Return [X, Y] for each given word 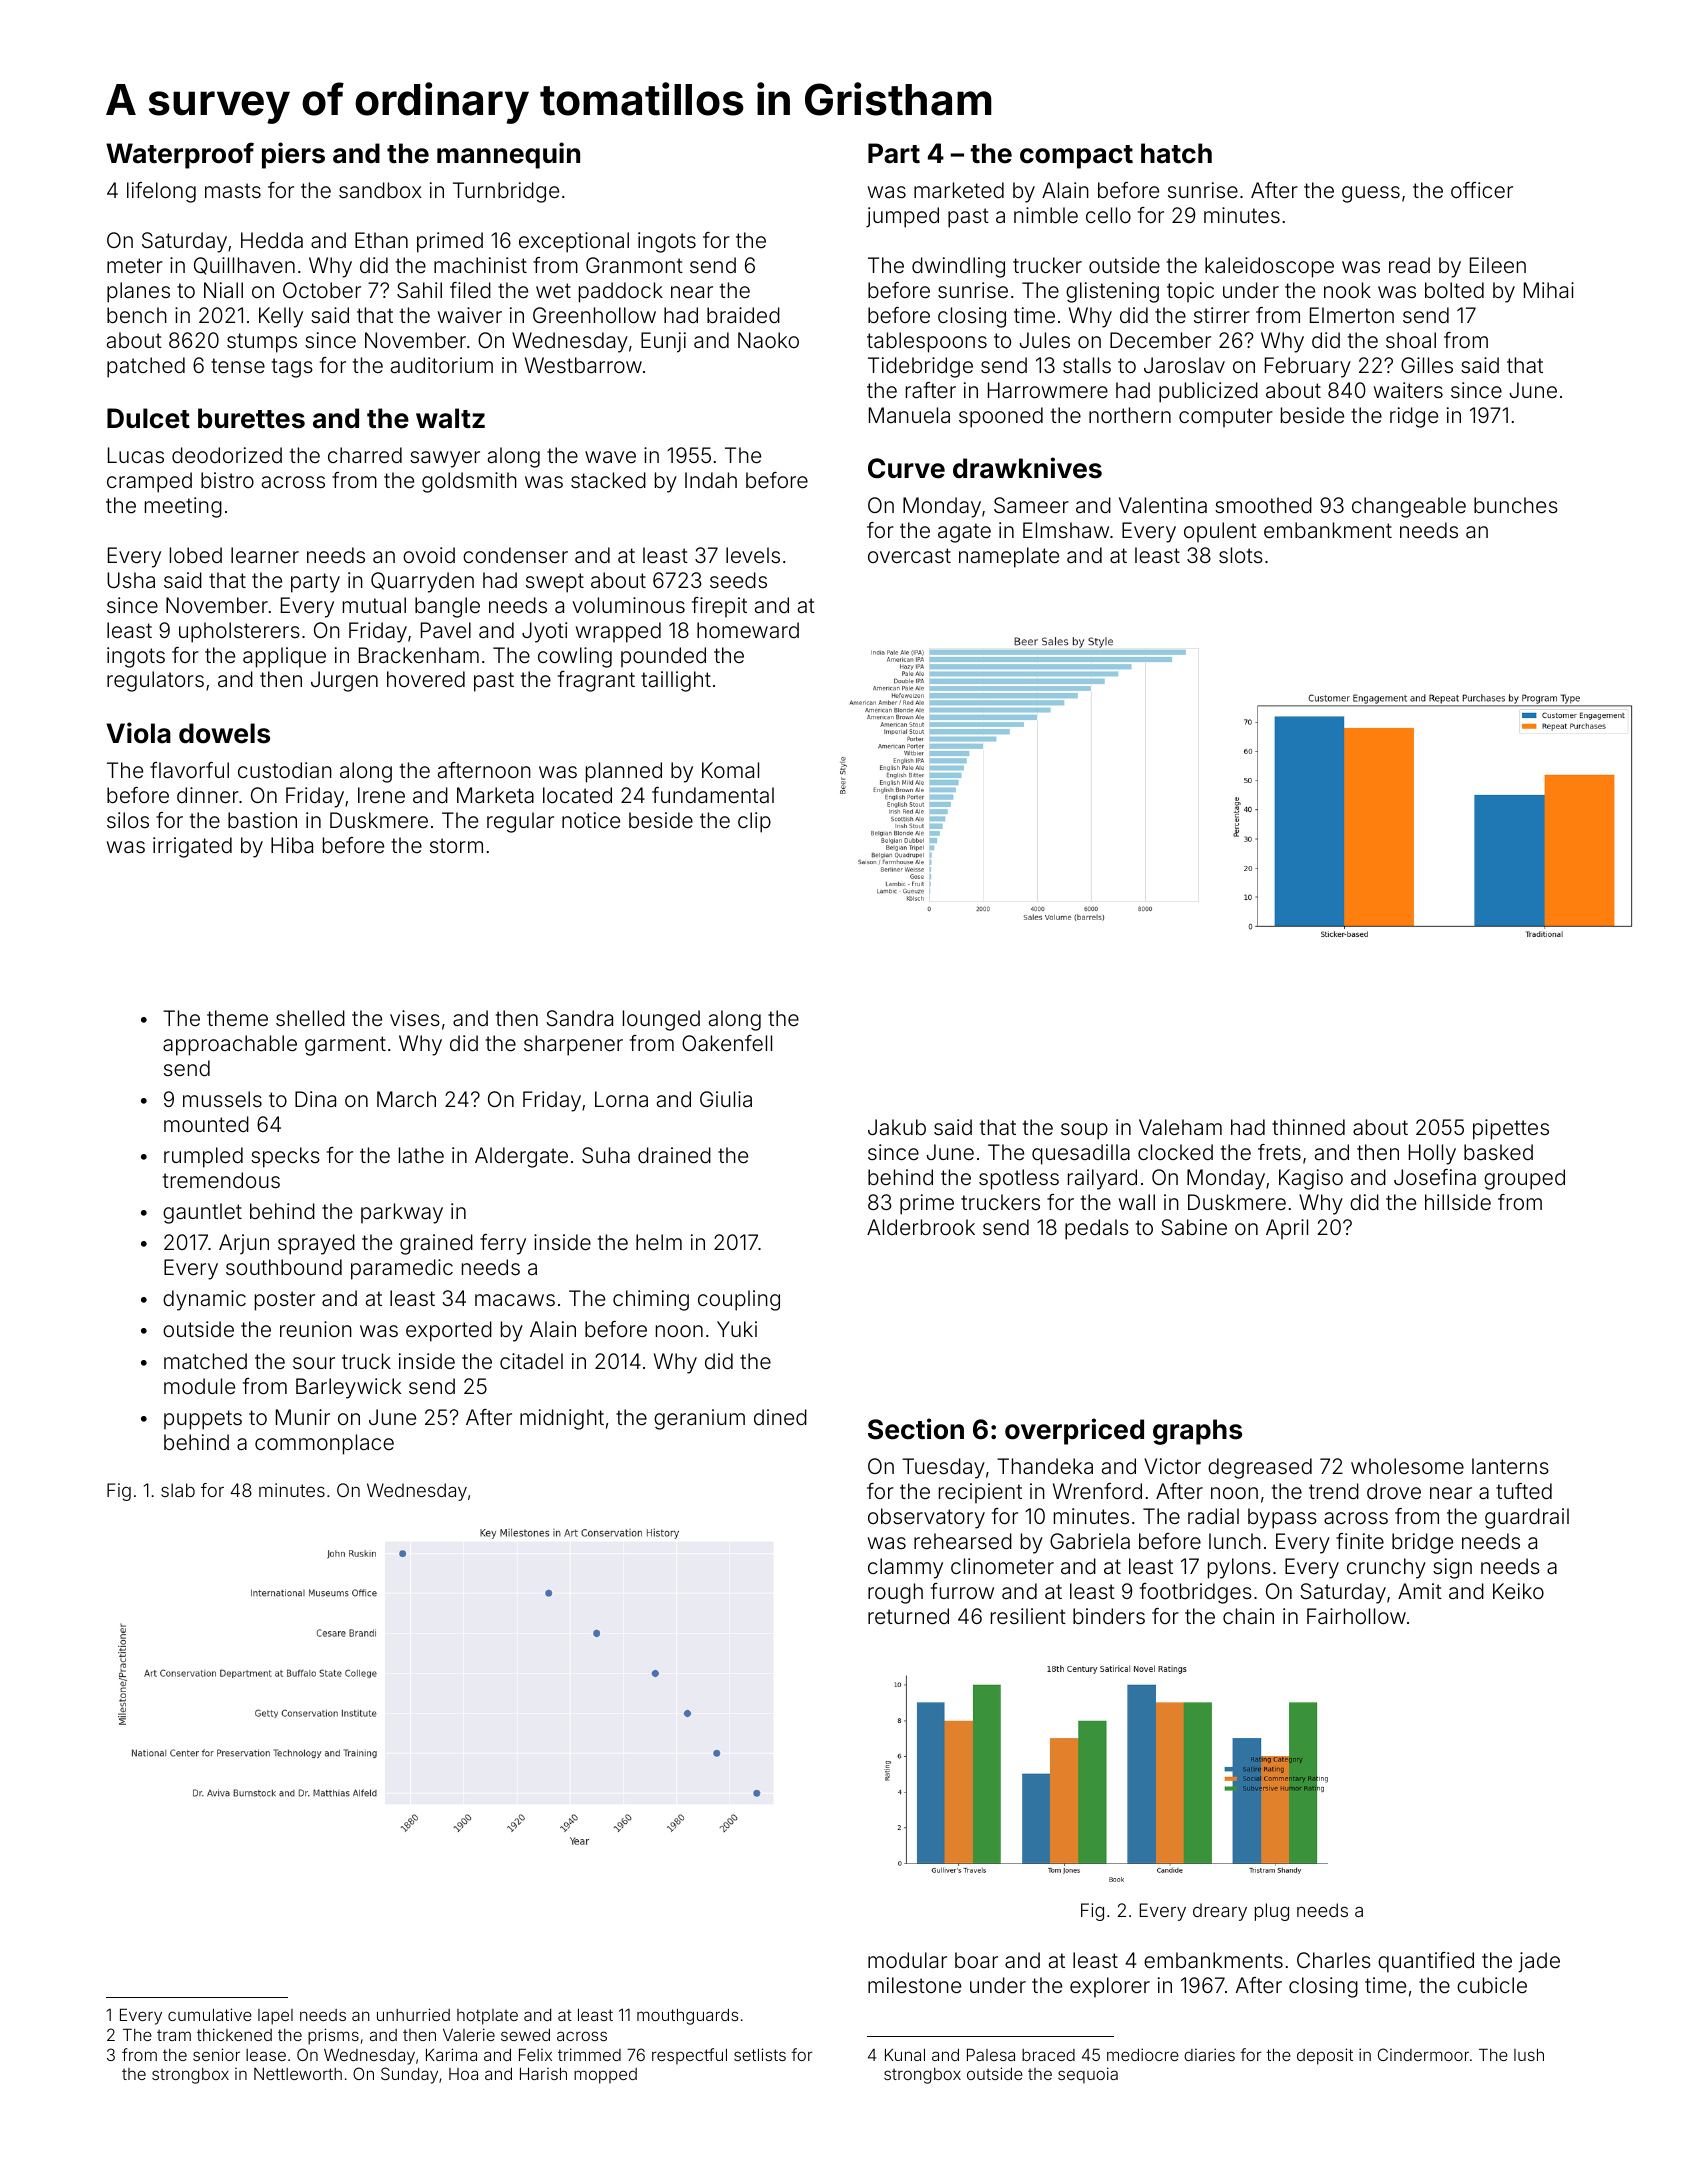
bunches [1516, 505]
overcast [909, 555]
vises [415, 1018]
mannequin [508, 155]
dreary [1220, 1912]
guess [1371, 194]
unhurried [413, 2014]
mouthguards [687, 2016]
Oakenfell [727, 1043]
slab [178, 1490]
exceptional [574, 242]
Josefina [1435, 1177]
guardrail [1527, 1518]
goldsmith [469, 482]
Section [916, 1429]
